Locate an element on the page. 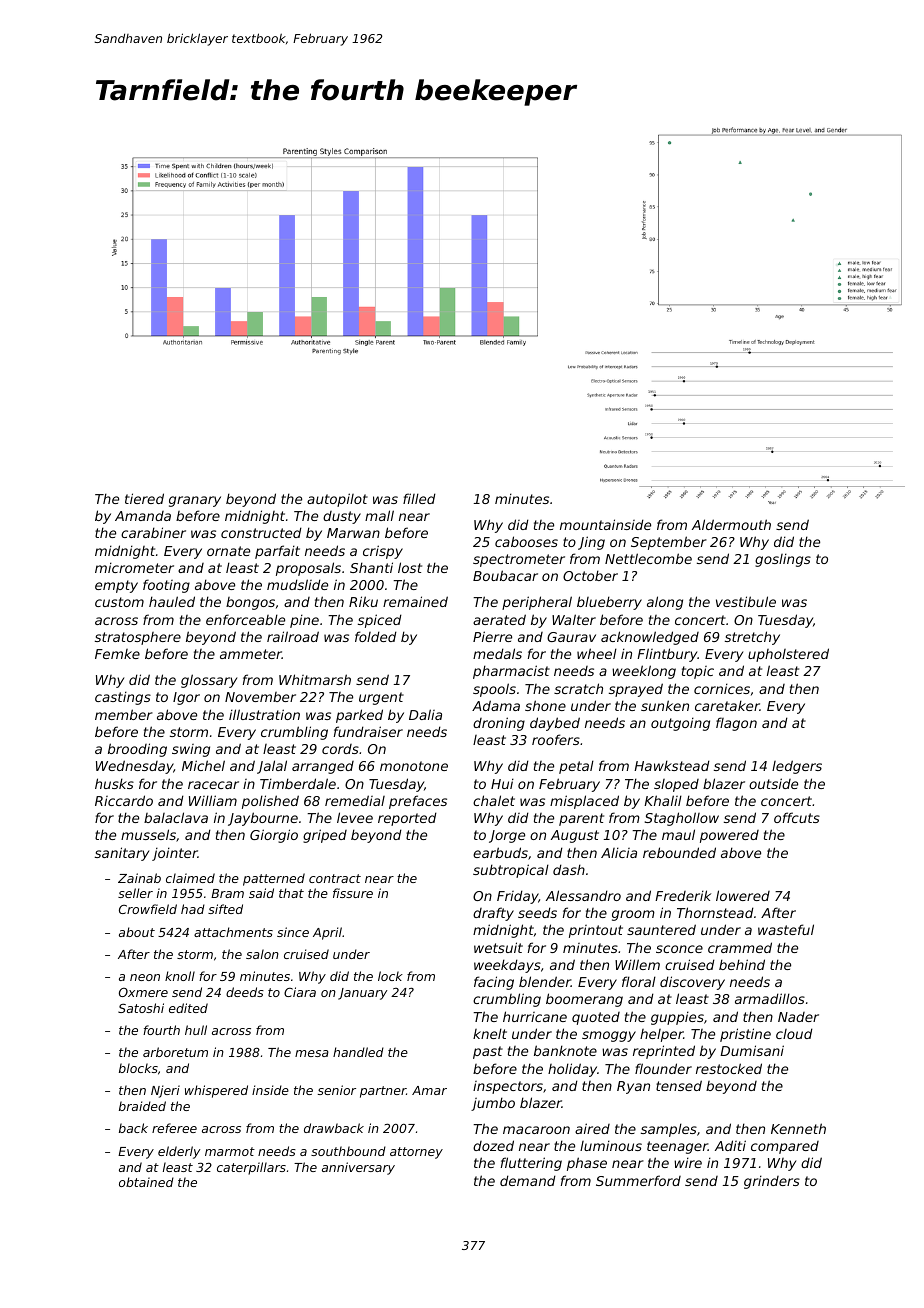  Aldermouth is located at coordinates (731, 524).
